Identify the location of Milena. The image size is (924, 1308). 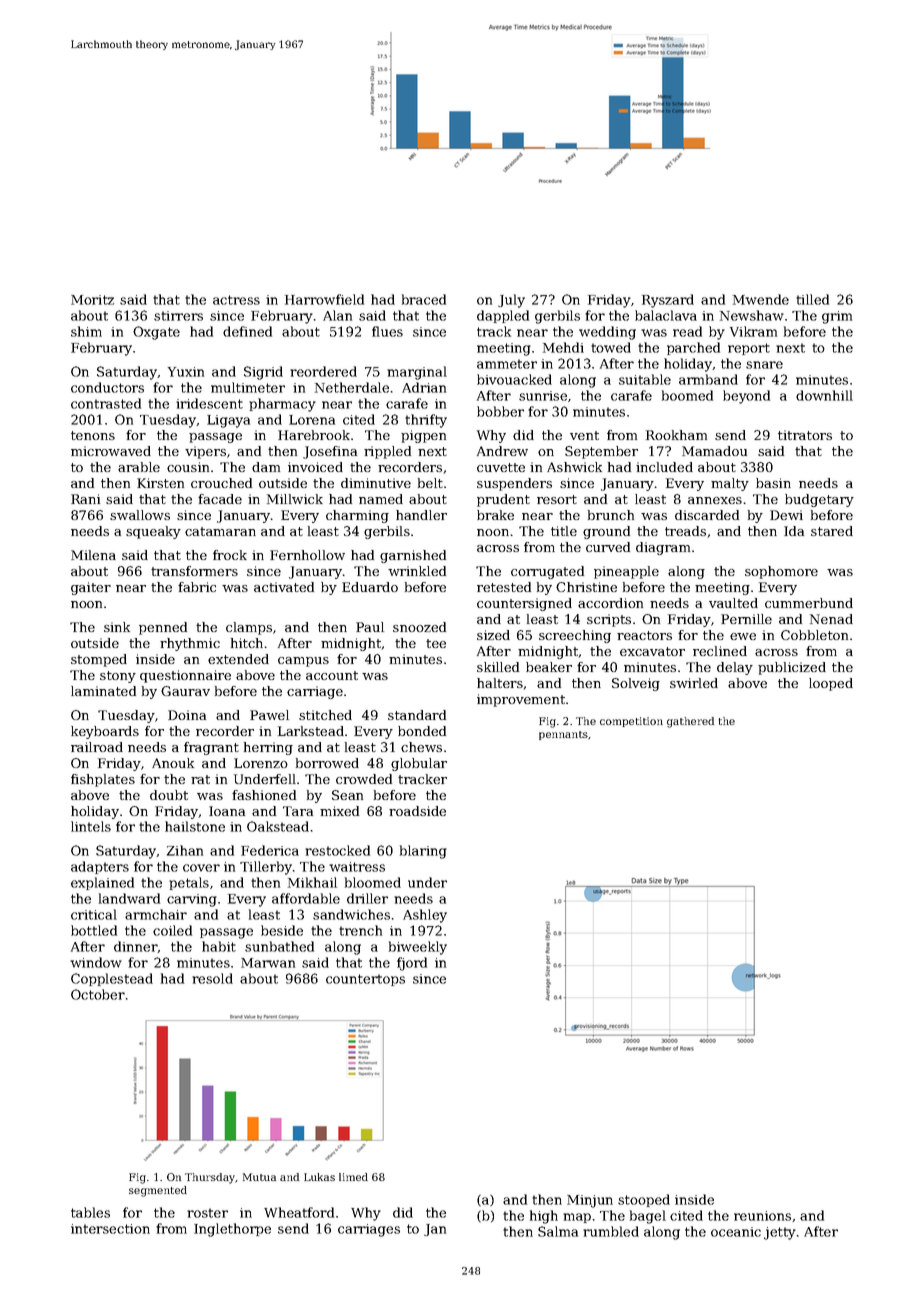
(93, 555).
